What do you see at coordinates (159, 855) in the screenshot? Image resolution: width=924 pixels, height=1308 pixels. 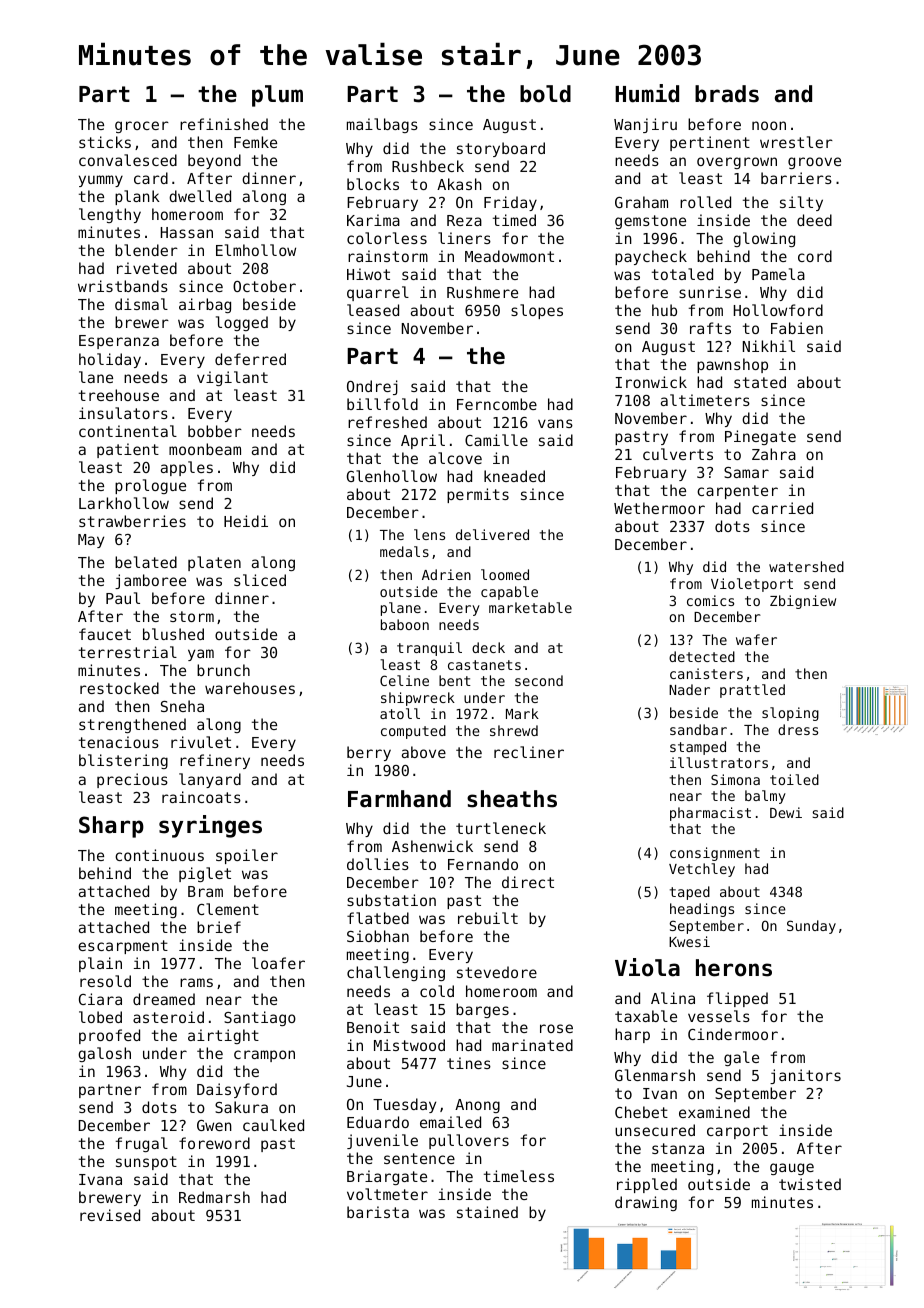 I see `continuous` at bounding box center [159, 855].
